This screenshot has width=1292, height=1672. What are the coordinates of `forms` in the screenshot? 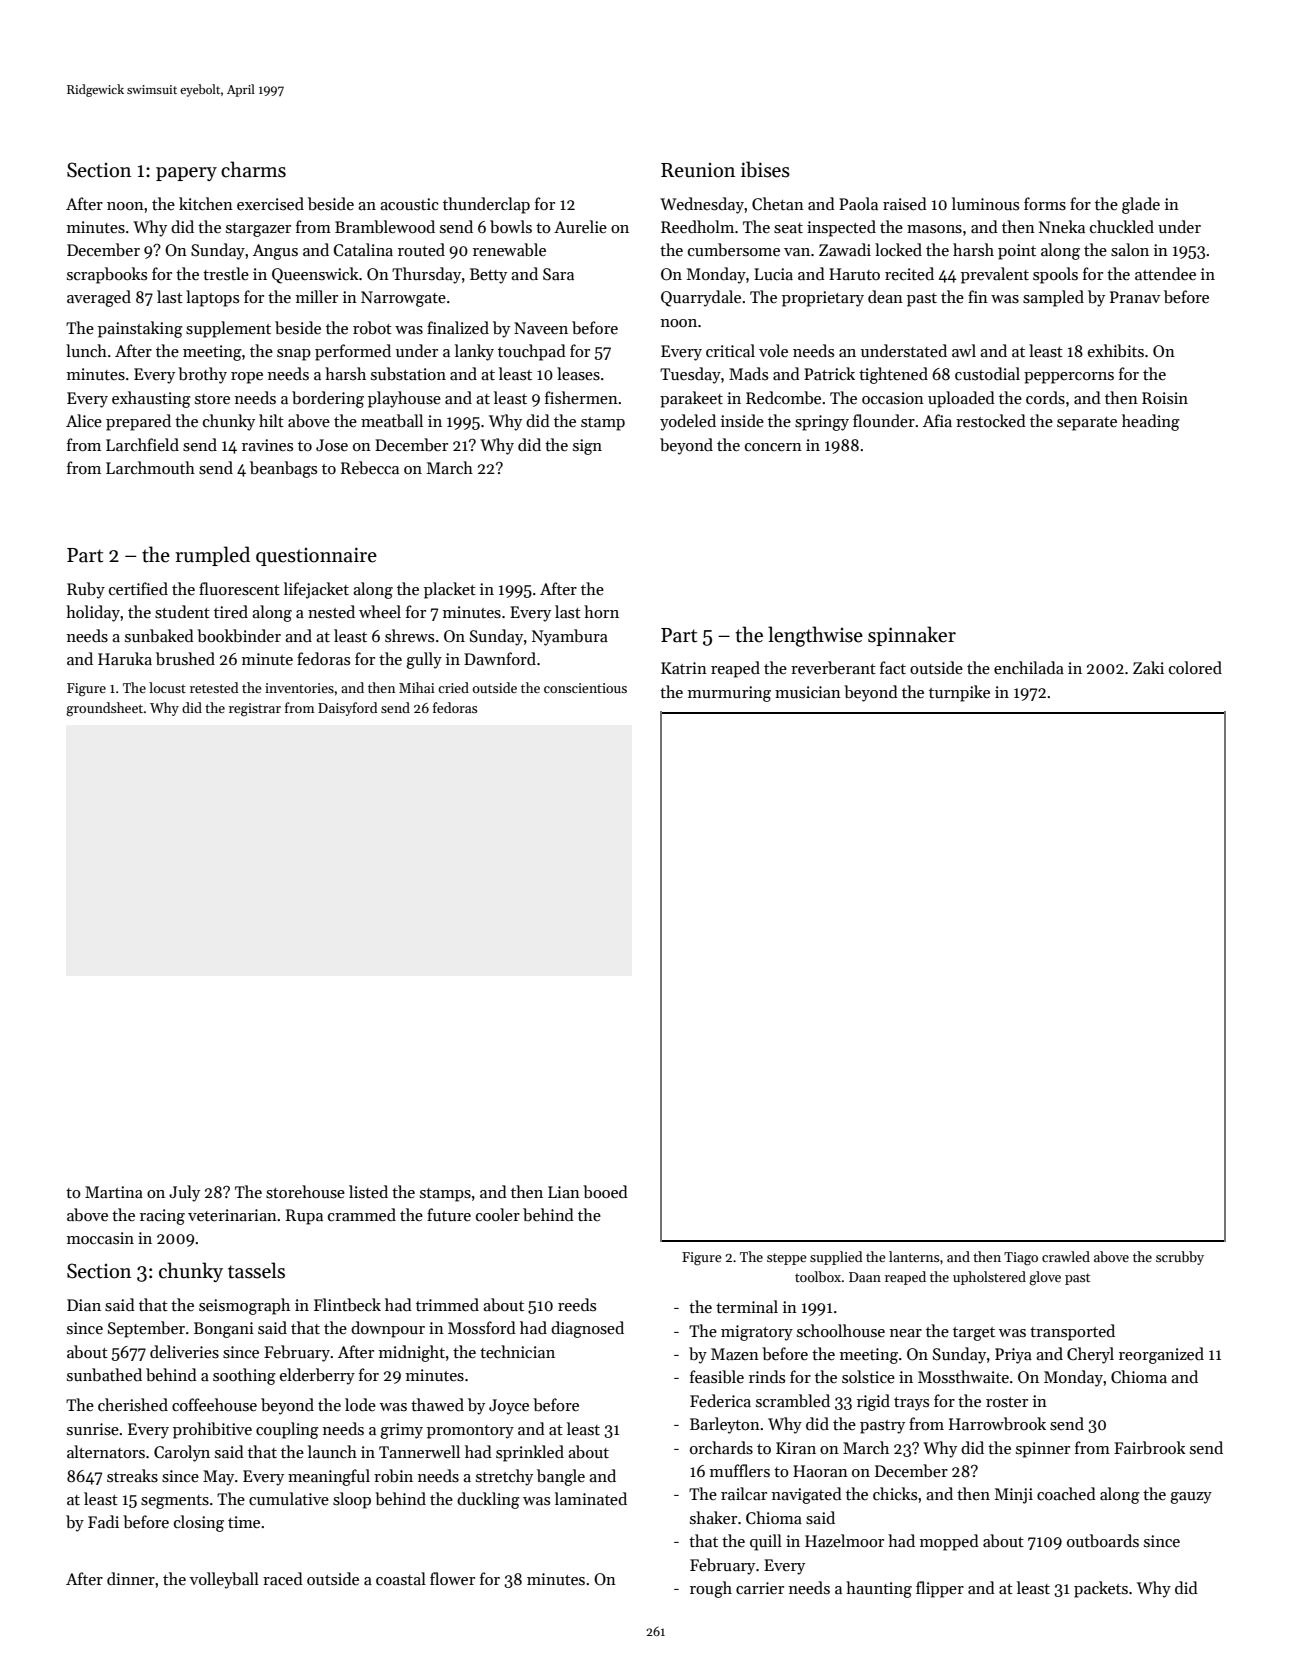 It's located at (1045, 204).
